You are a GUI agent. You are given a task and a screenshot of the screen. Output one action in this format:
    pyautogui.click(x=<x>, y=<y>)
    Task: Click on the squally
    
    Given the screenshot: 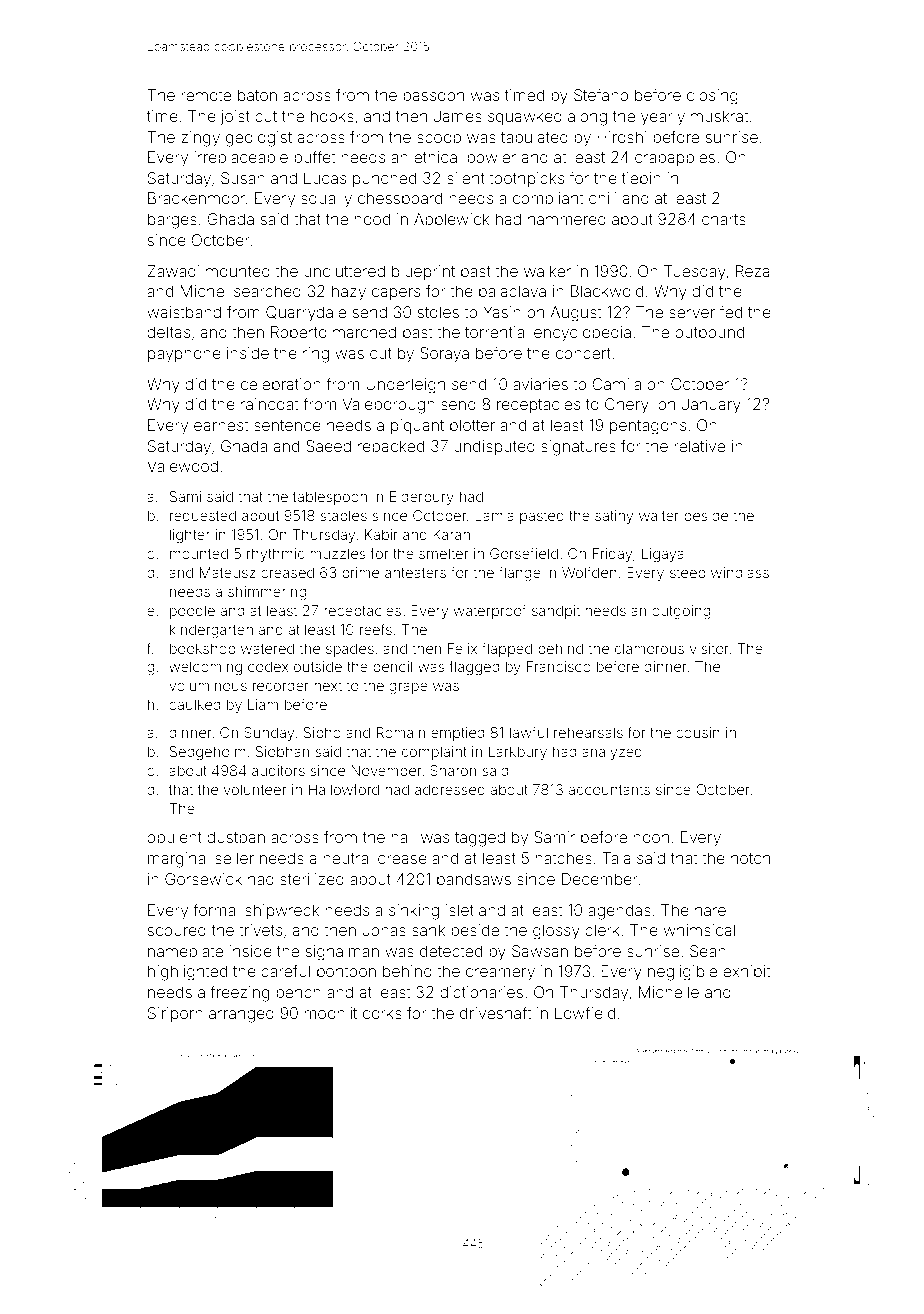 What is the action you would take?
    pyautogui.click(x=326, y=200)
